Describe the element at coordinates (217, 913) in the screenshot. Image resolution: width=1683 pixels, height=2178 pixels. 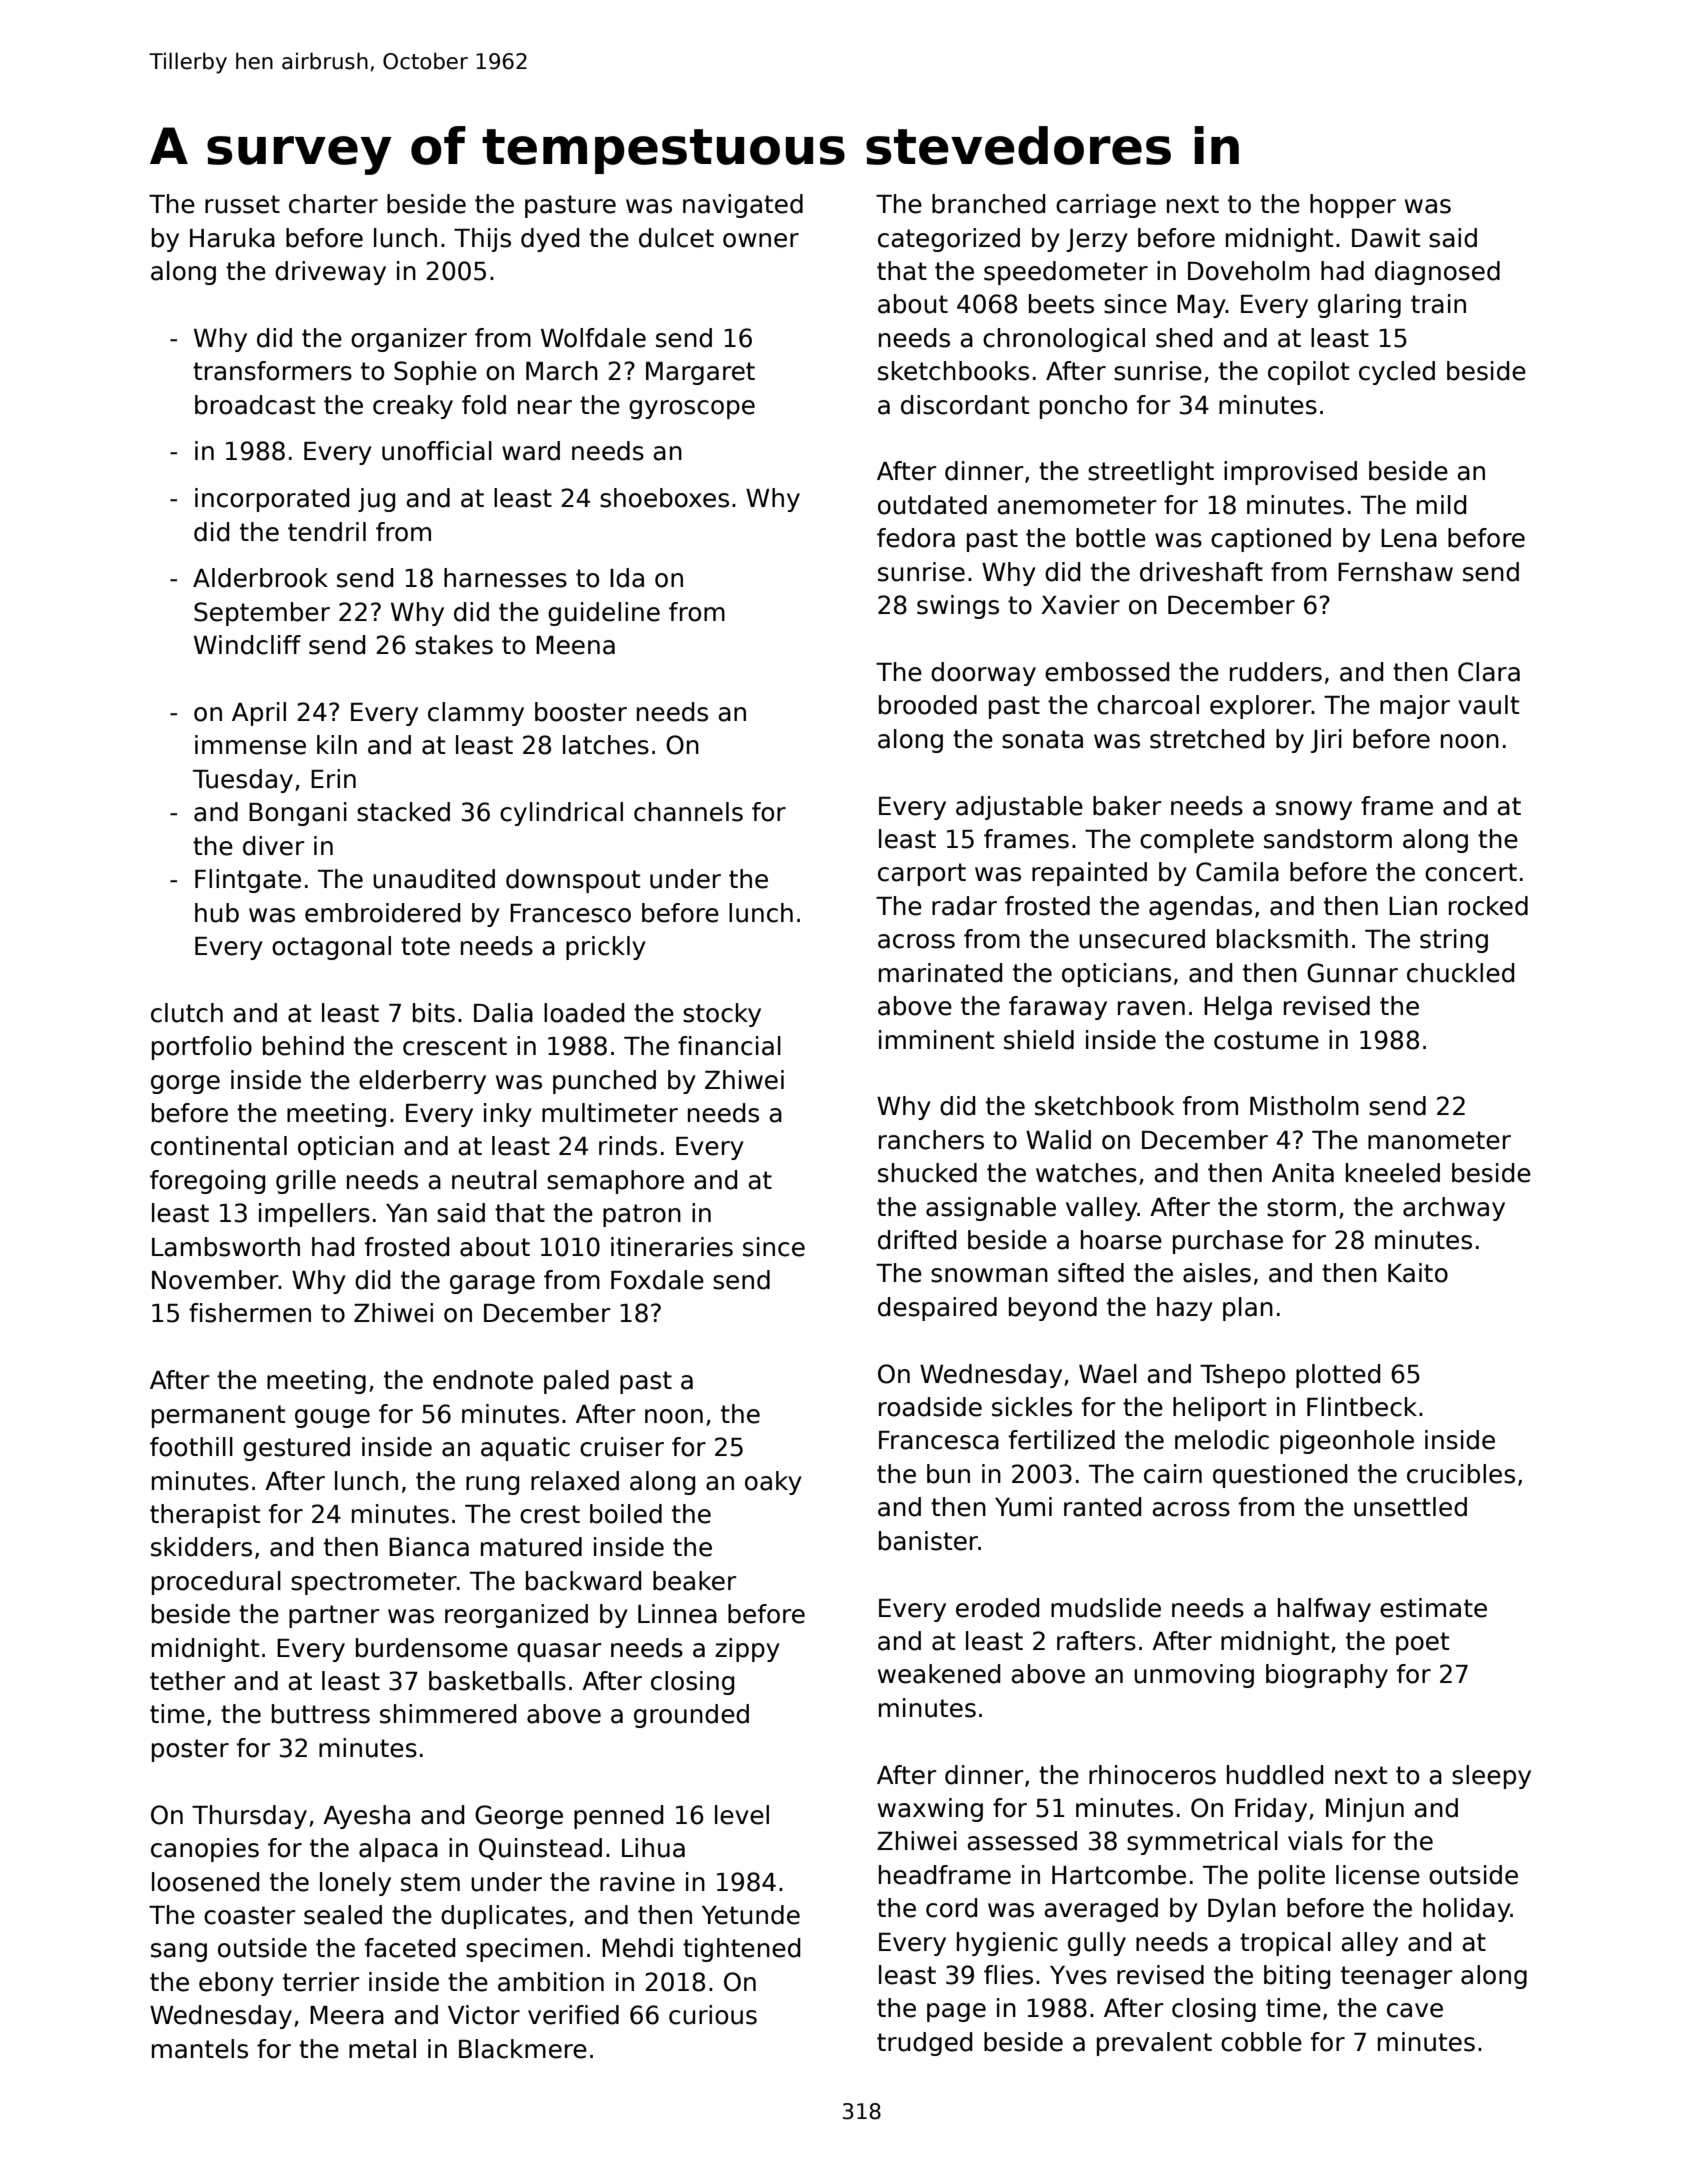
I see `hub` at that location.
